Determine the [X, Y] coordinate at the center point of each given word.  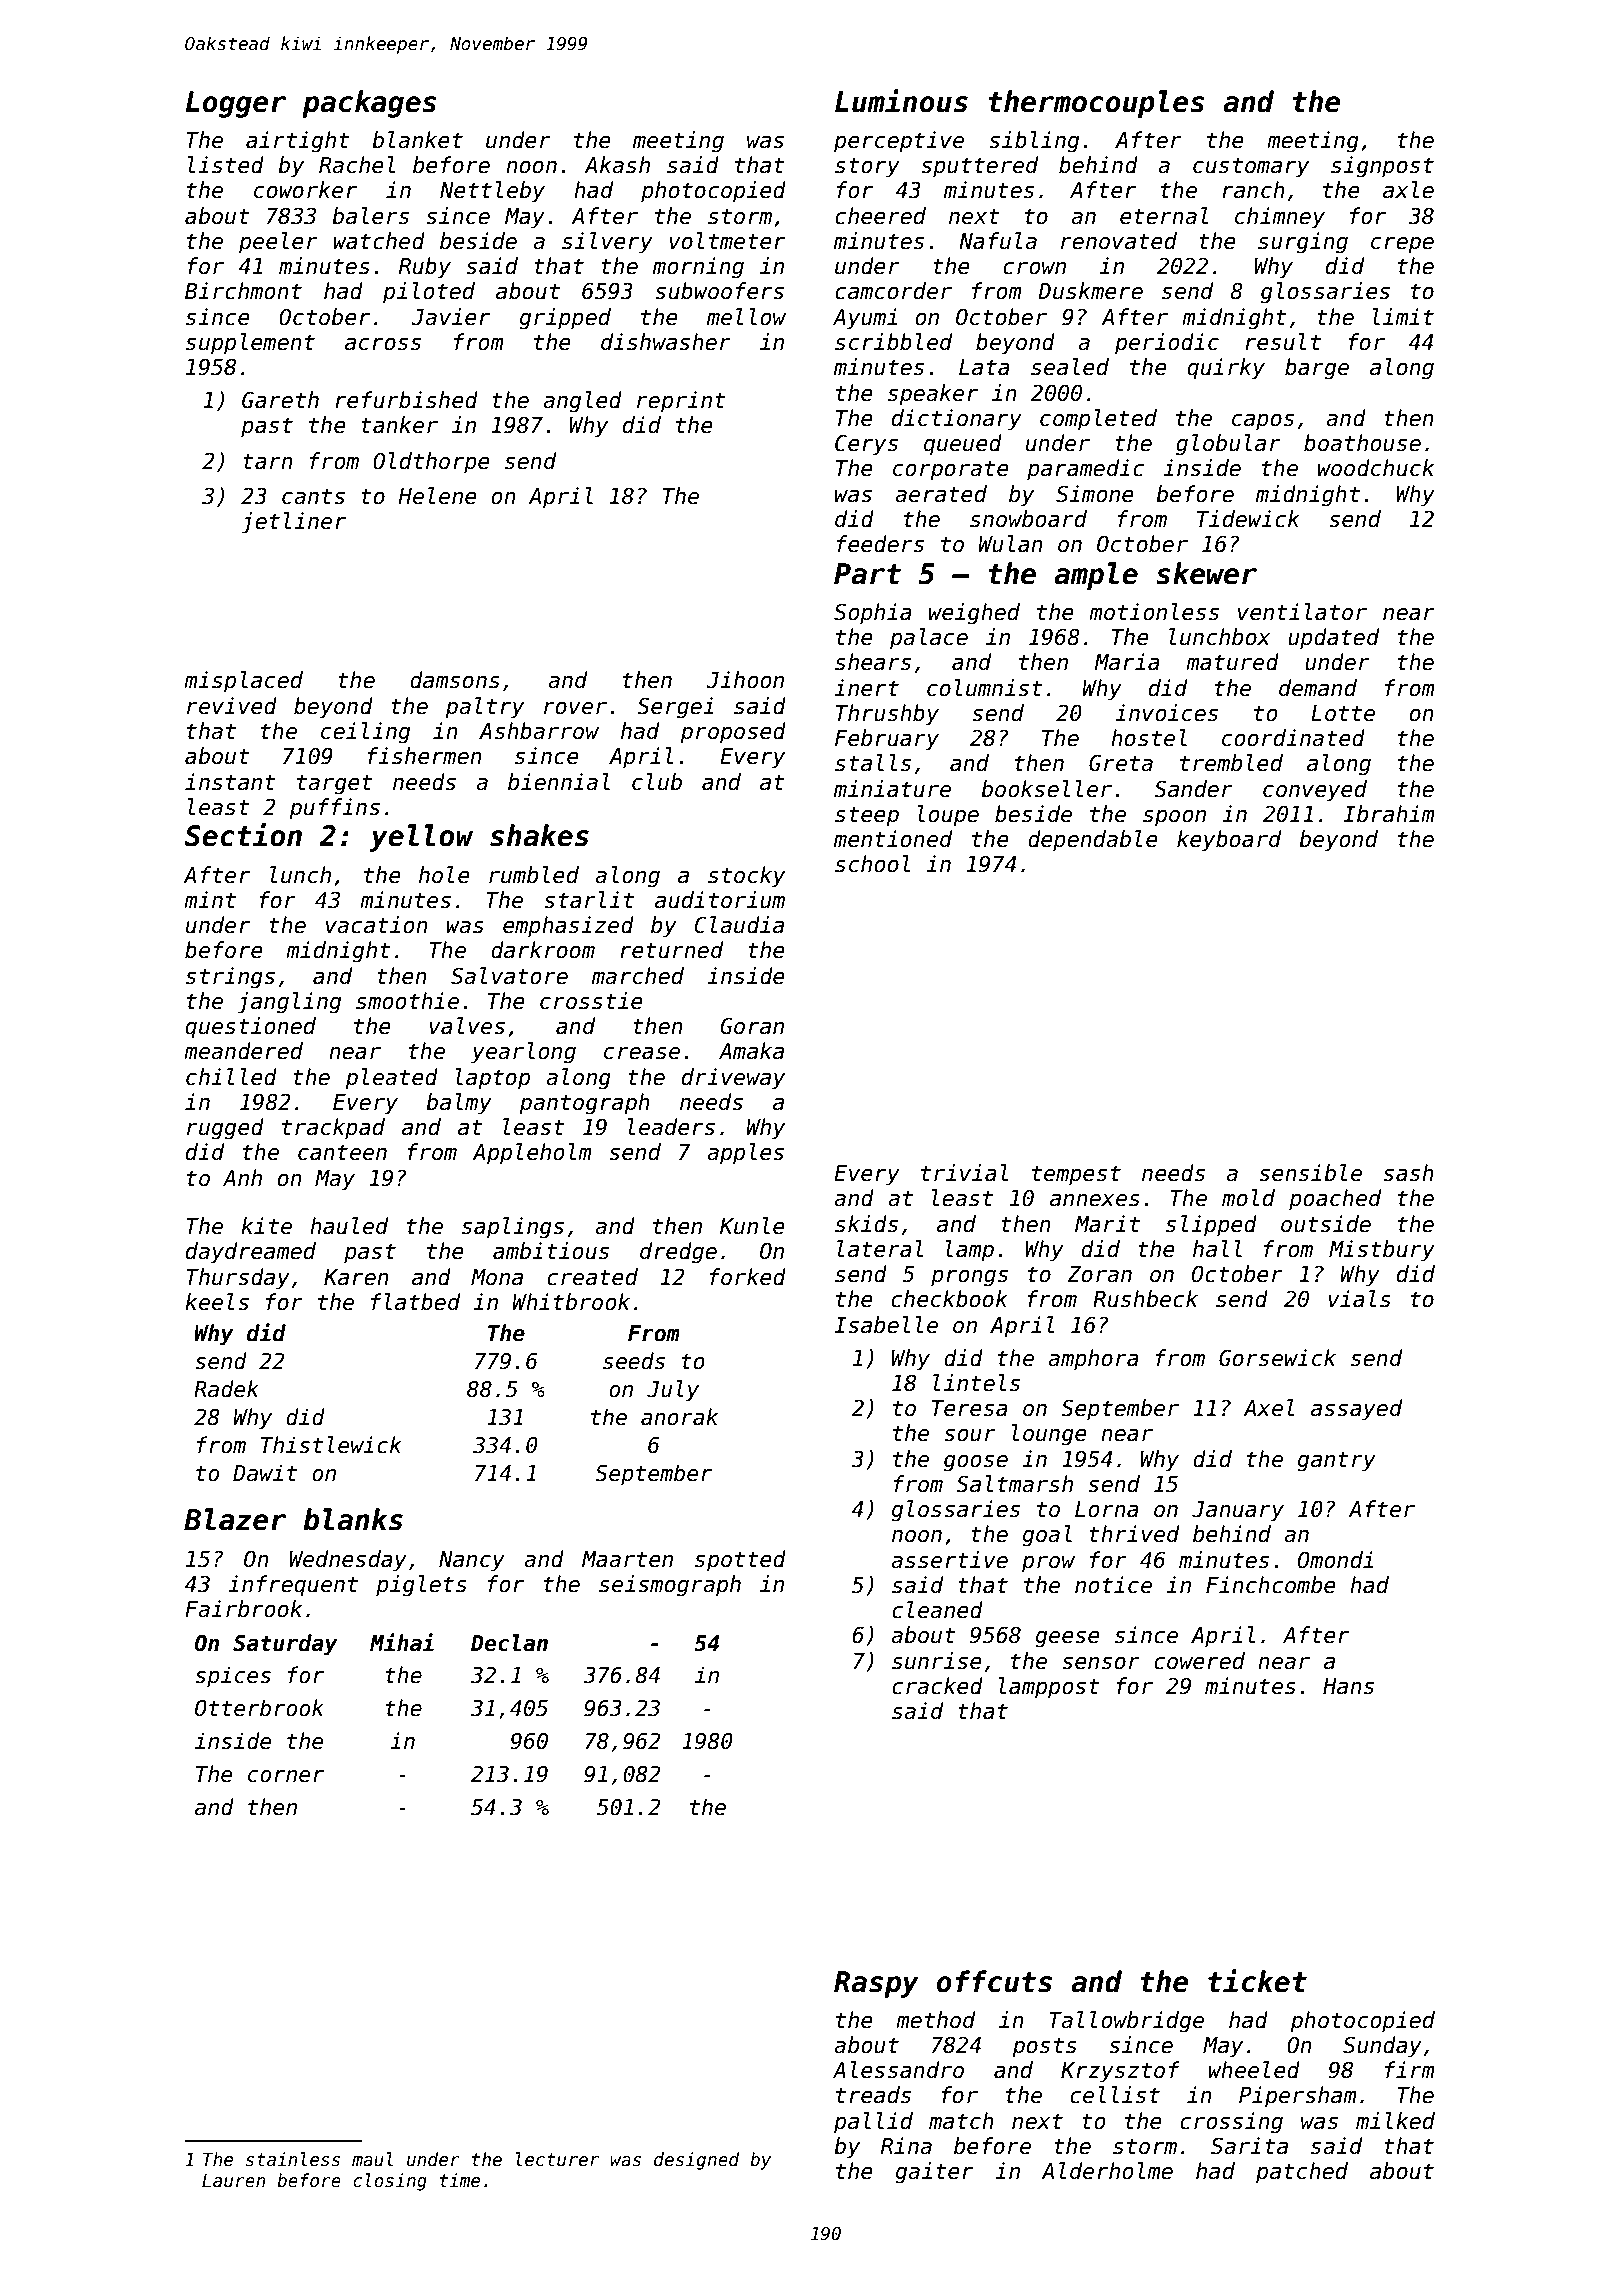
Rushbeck [1145, 1299]
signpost [1382, 167]
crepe [1402, 245]
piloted [429, 293]
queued [963, 445]
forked [748, 1277]
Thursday [238, 1279]
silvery [607, 243]
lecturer [557, 2159]
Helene [437, 496]
